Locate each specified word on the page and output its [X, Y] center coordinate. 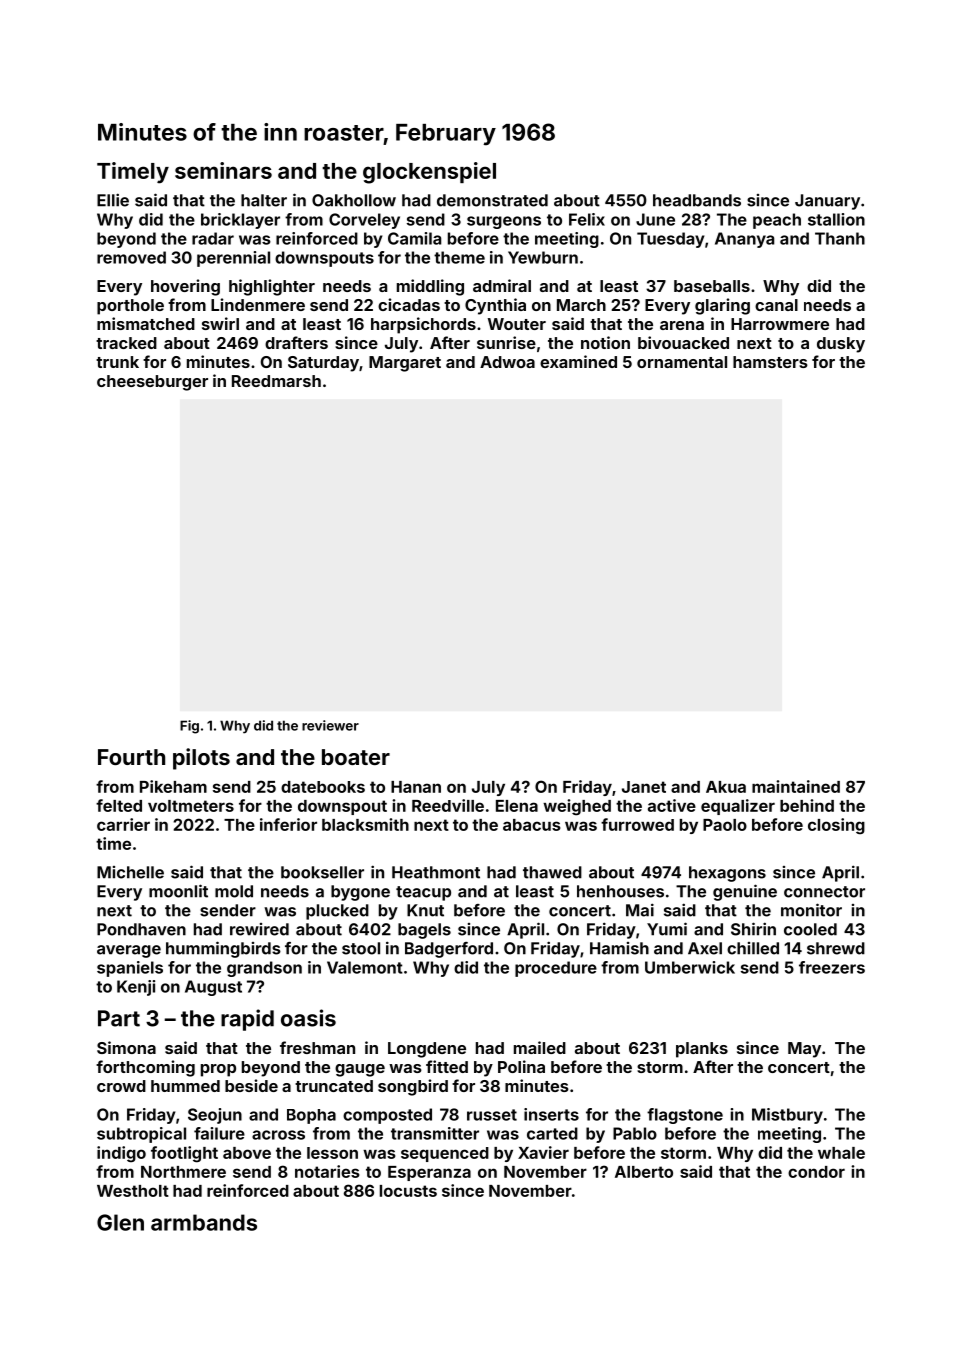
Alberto [644, 1172]
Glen [120, 1222]
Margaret [405, 364]
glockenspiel [429, 173]
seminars [223, 170]
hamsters [770, 362]
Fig [189, 727]
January [827, 202]
